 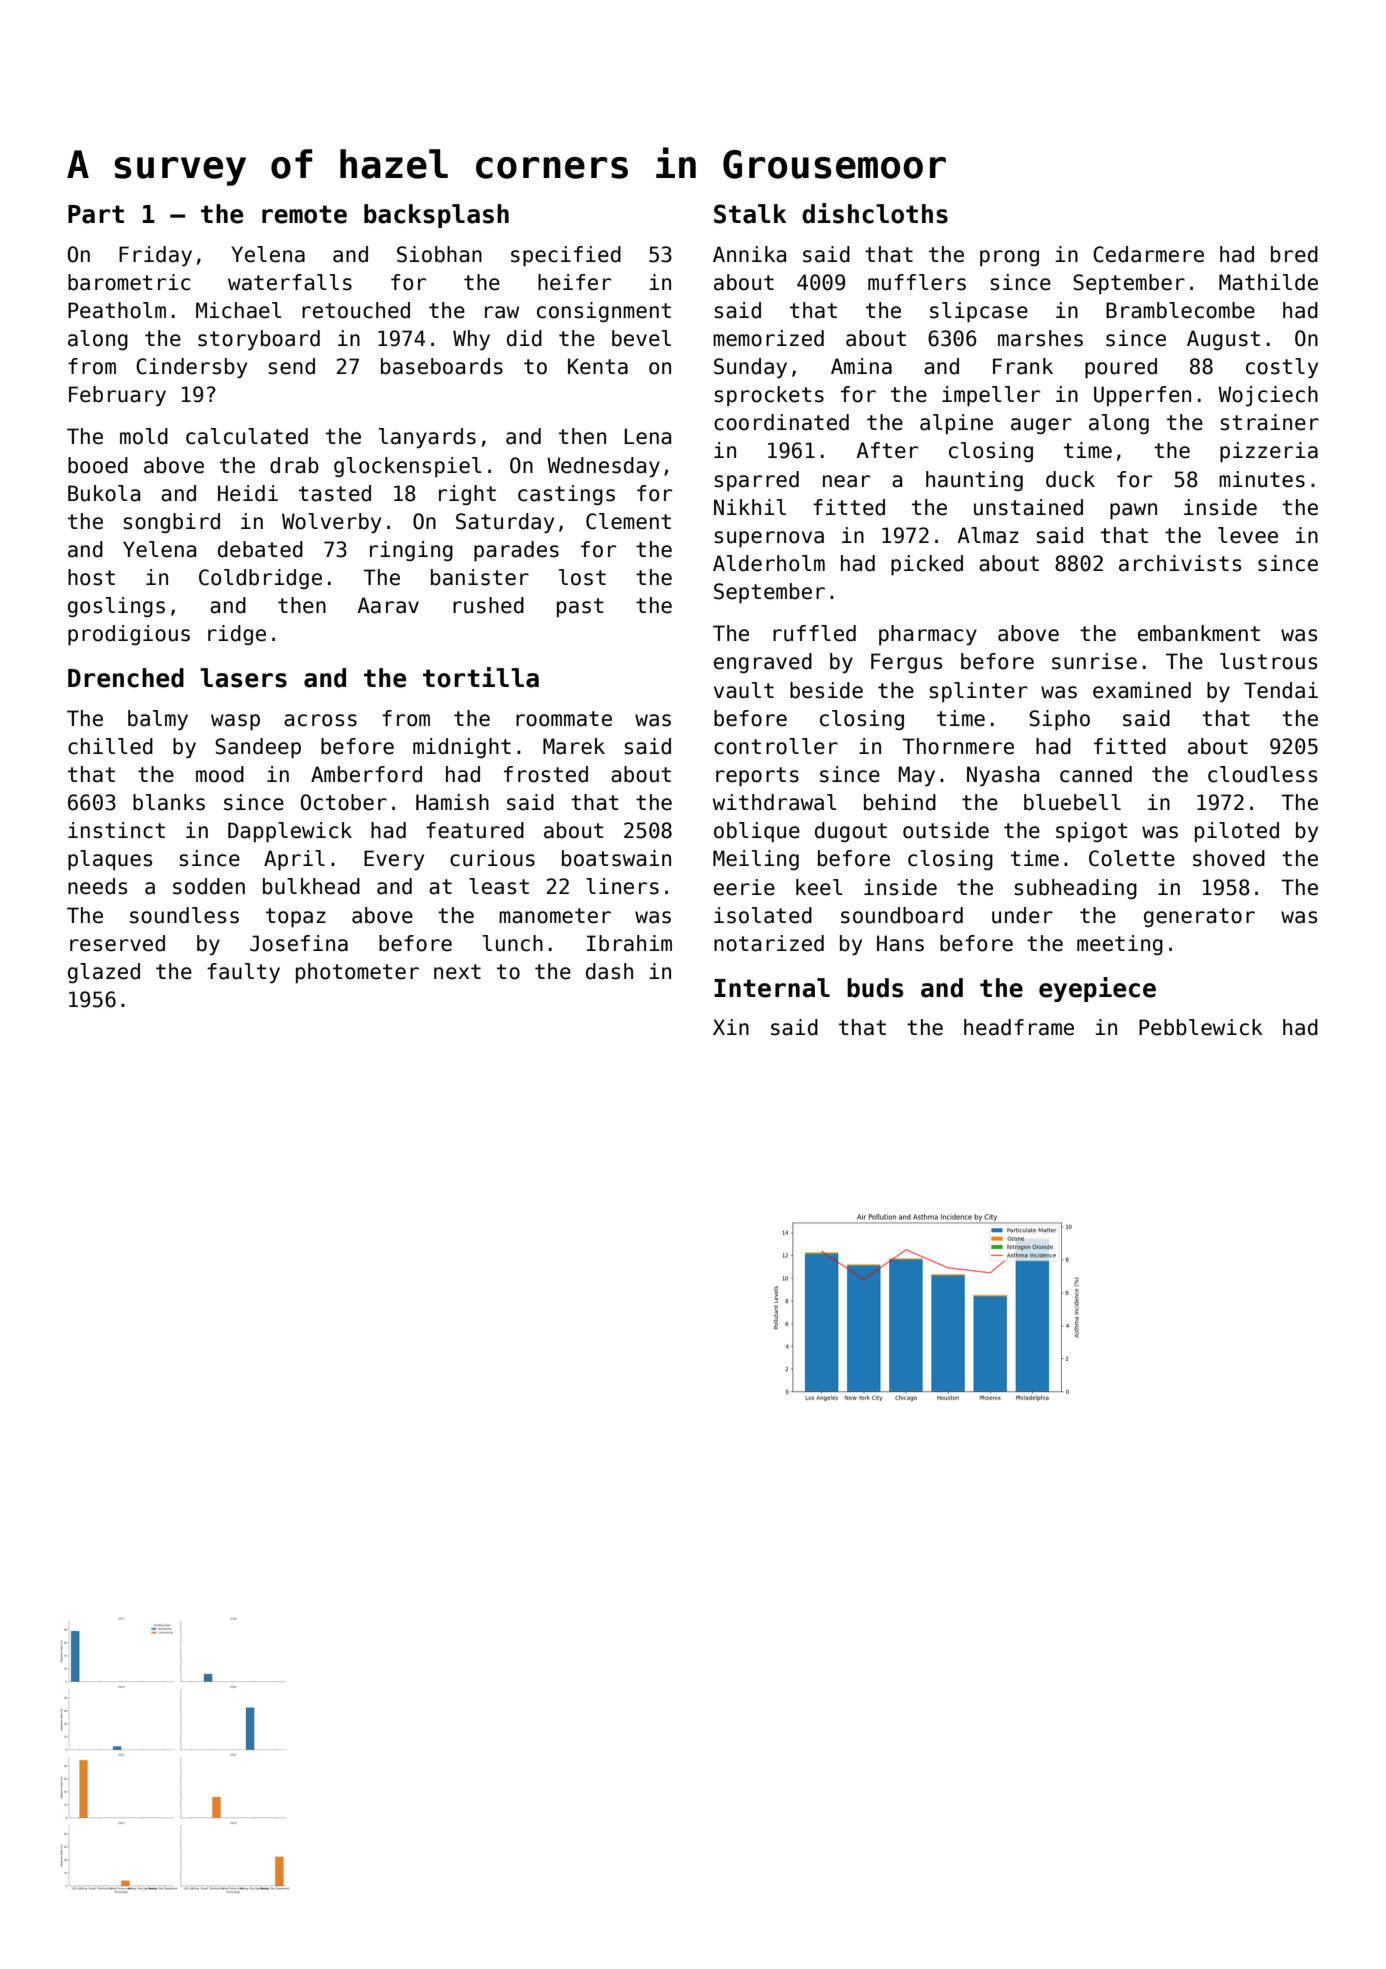 What do you see at coordinates (1142, 690) in the document?
I see `examined` at bounding box center [1142, 690].
